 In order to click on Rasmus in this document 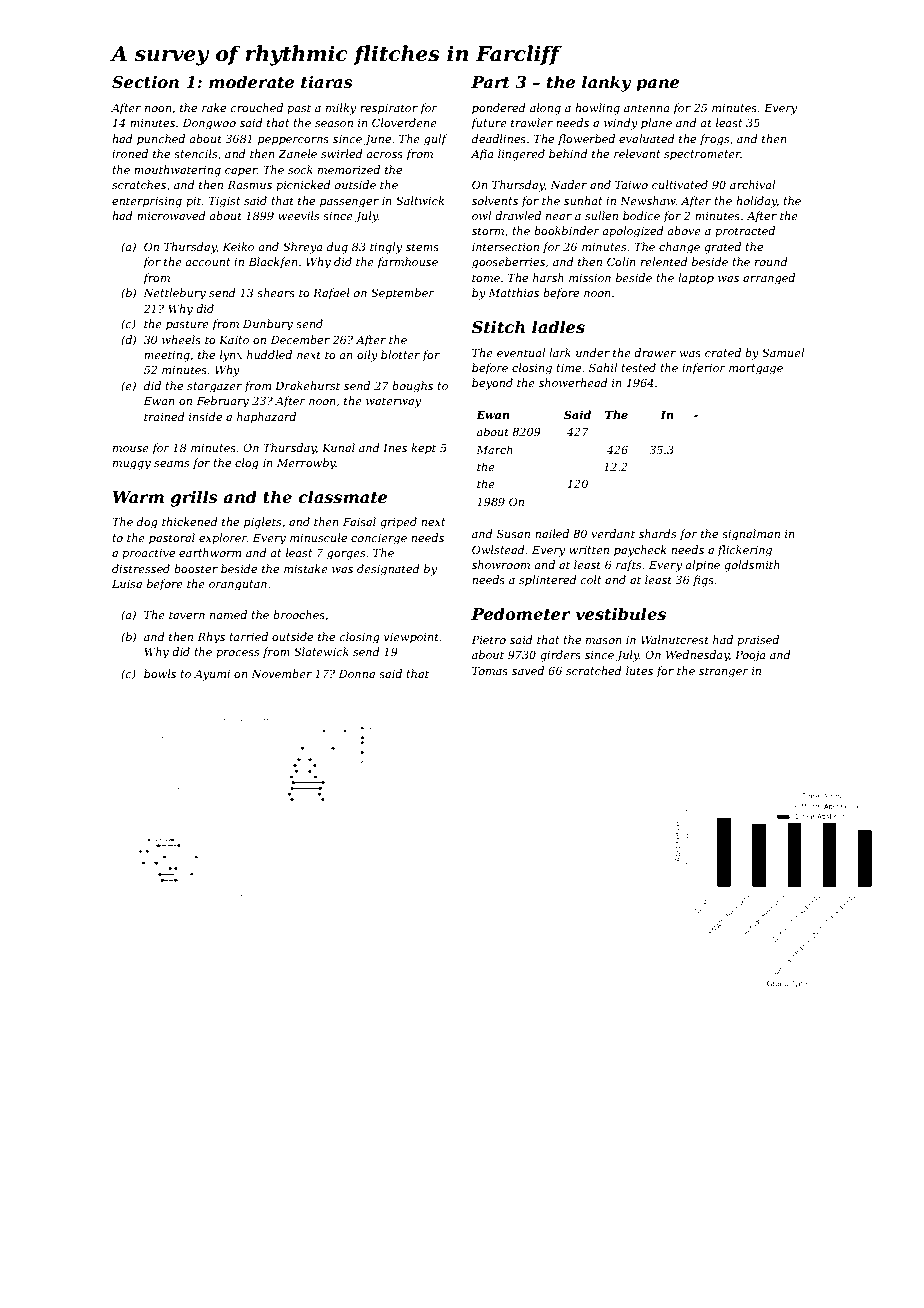, I will do `click(249, 184)`.
